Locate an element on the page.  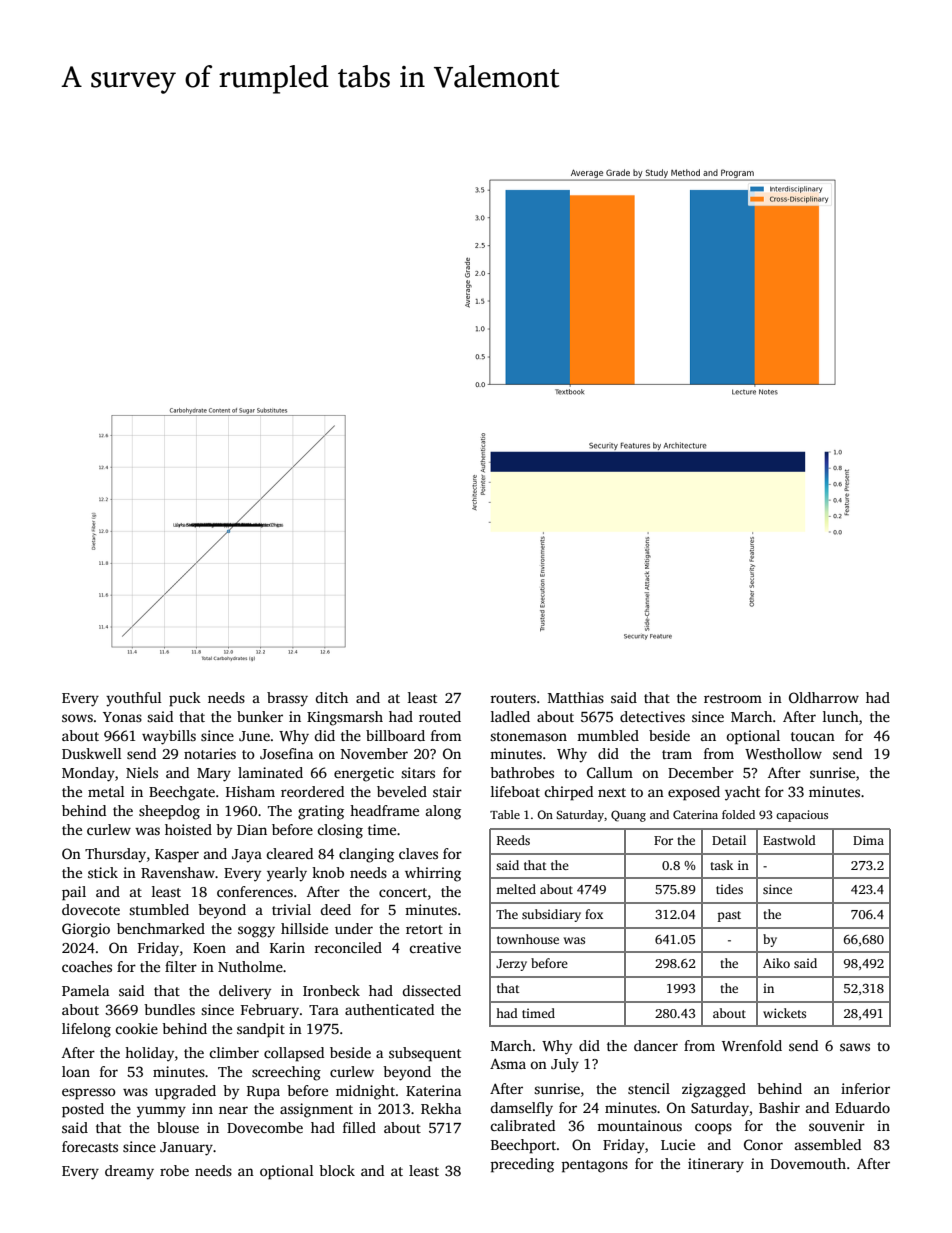
blouse is located at coordinates (178, 1127).
